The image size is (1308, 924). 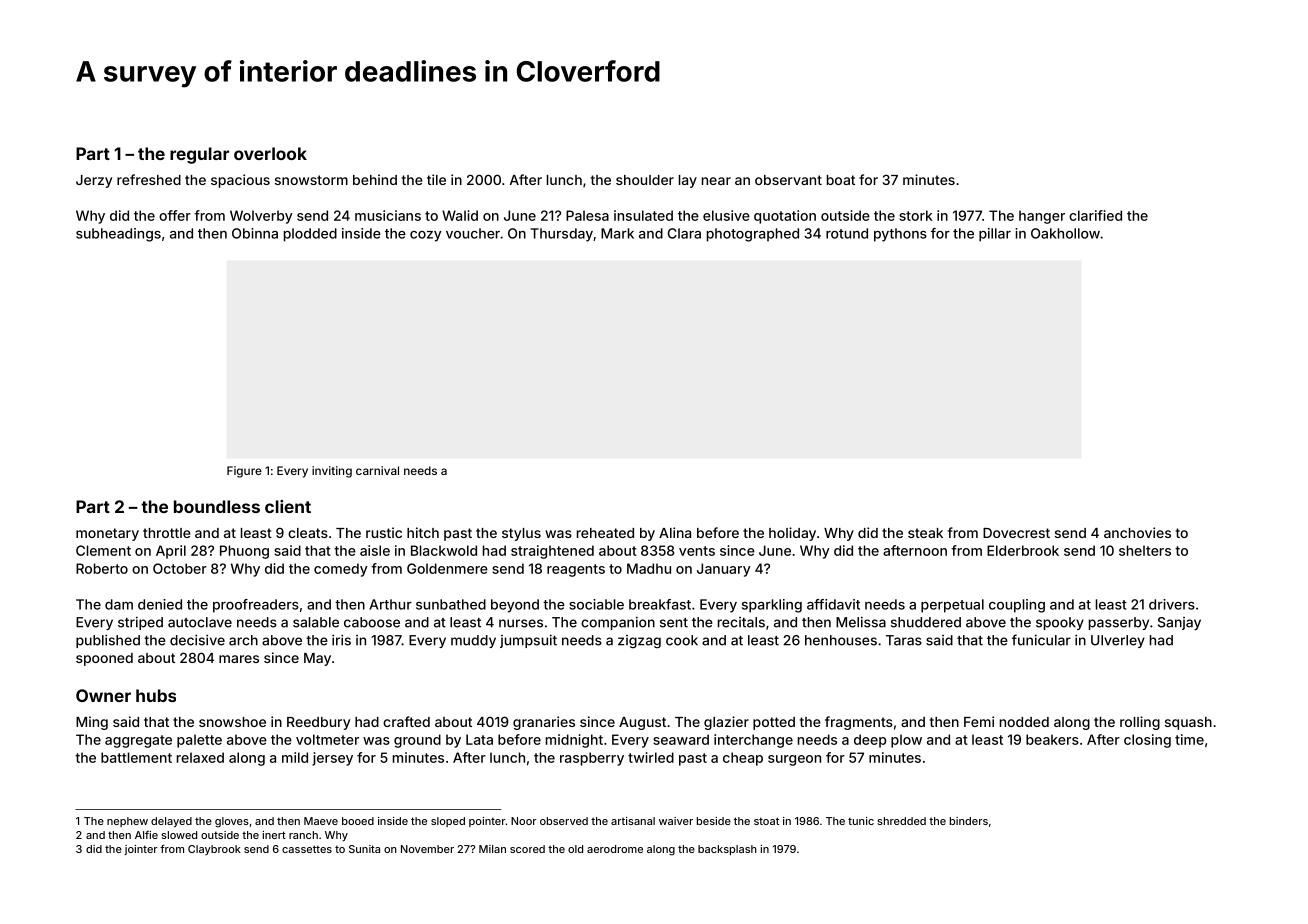 I want to click on Figure, so click(x=244, y=472).
